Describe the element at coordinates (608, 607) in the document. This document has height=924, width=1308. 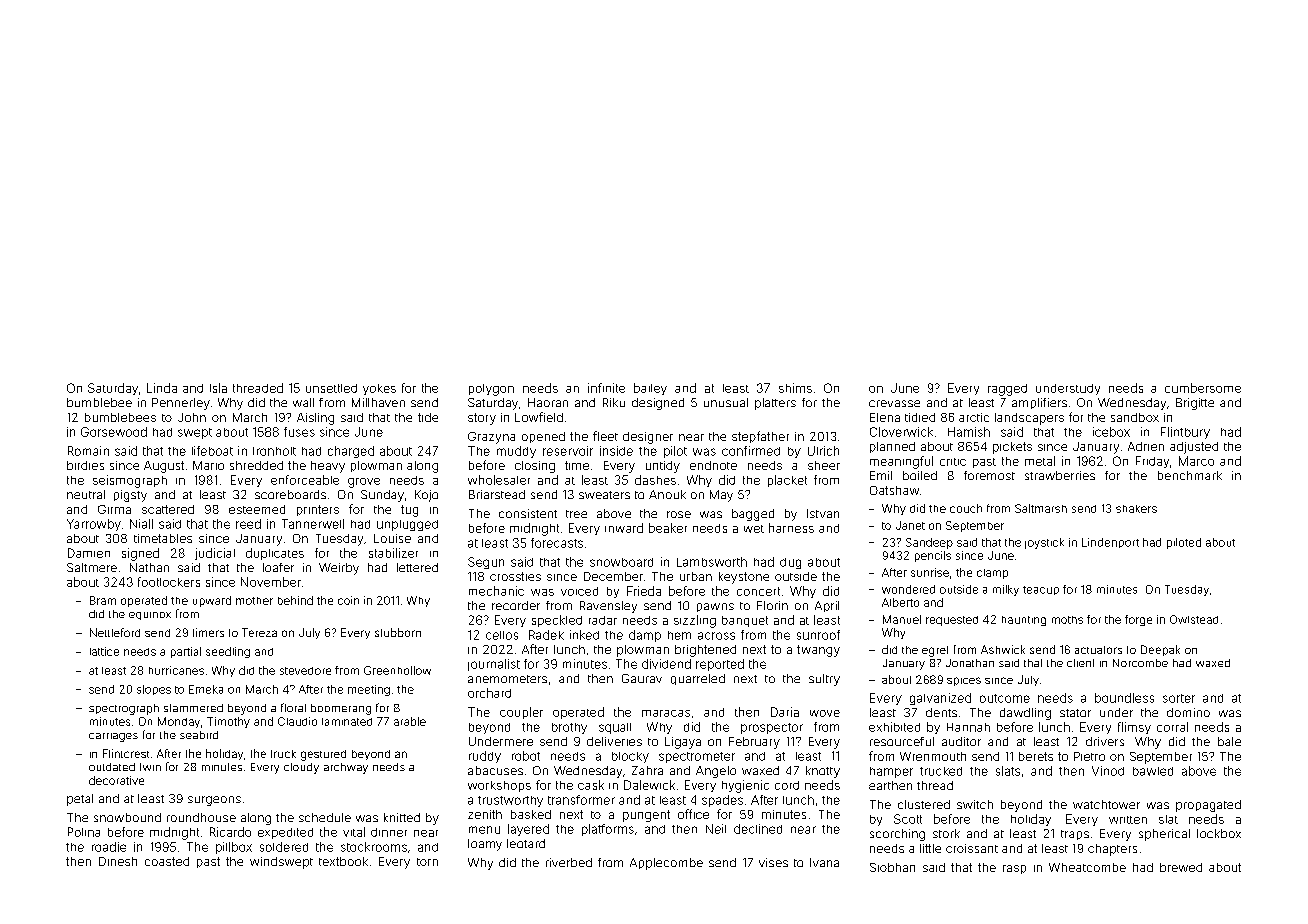
I see `Ravensley` at that location.
